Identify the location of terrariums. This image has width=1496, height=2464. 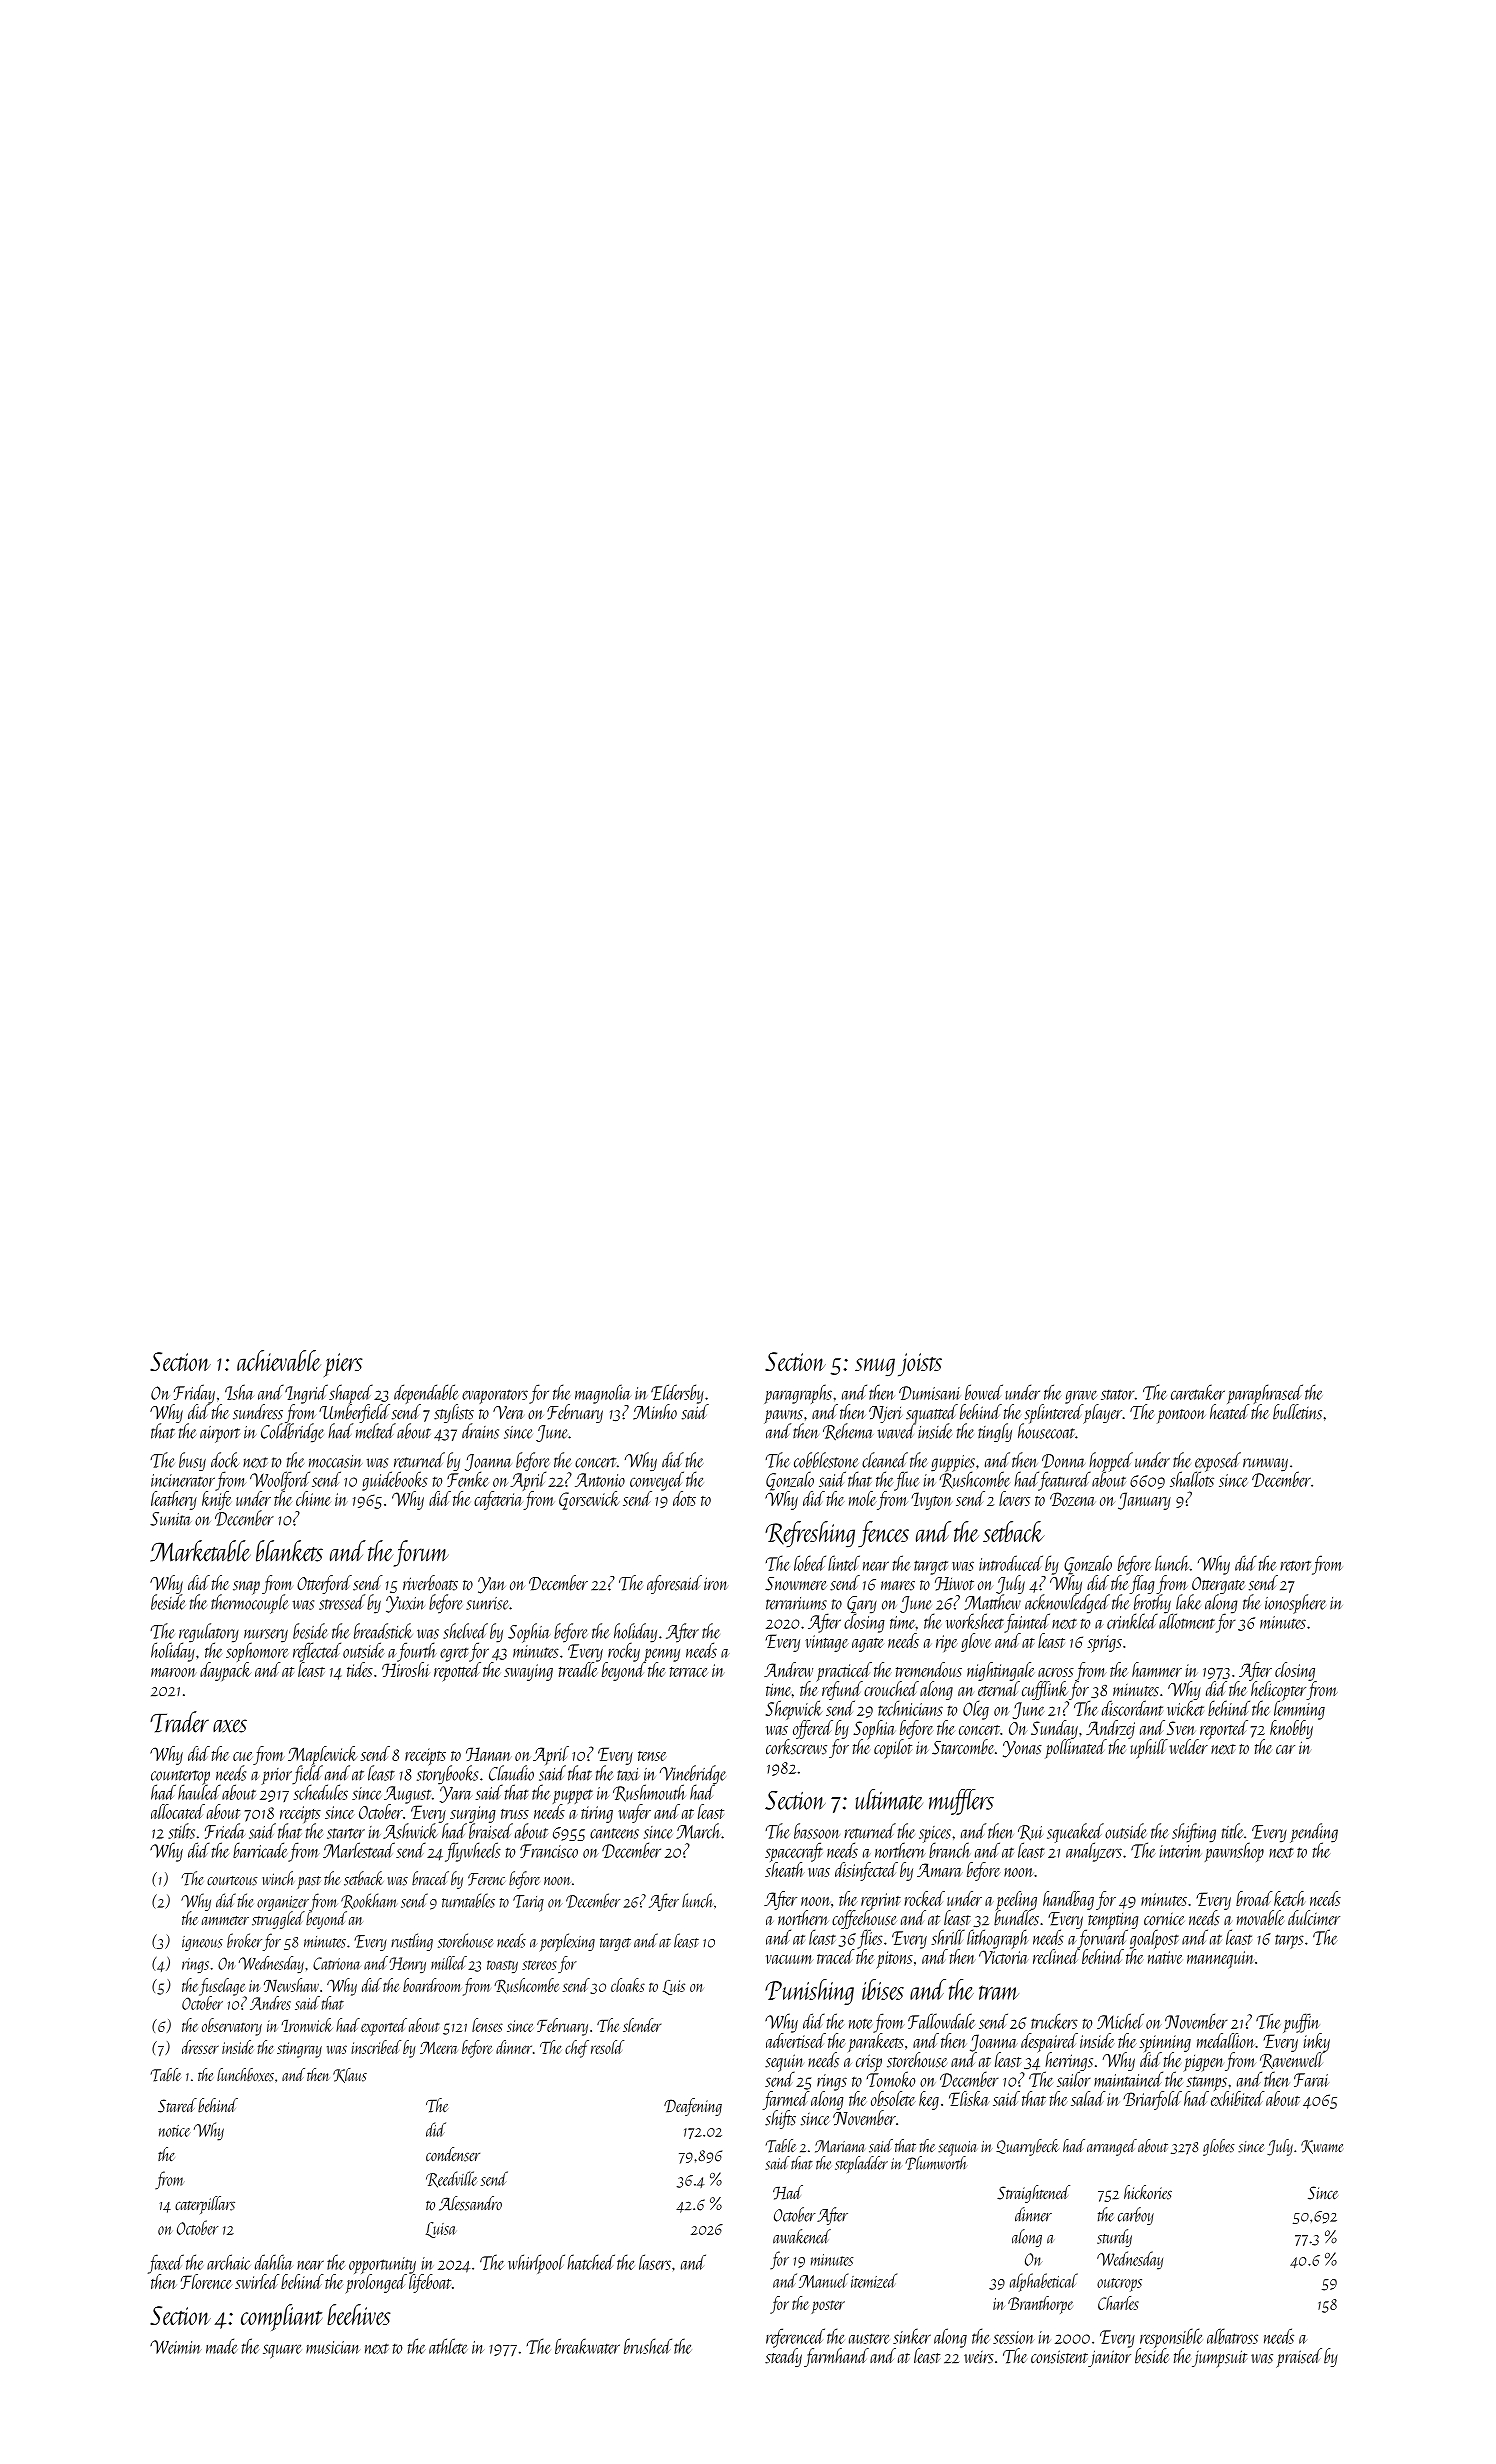
(796, 1603).
